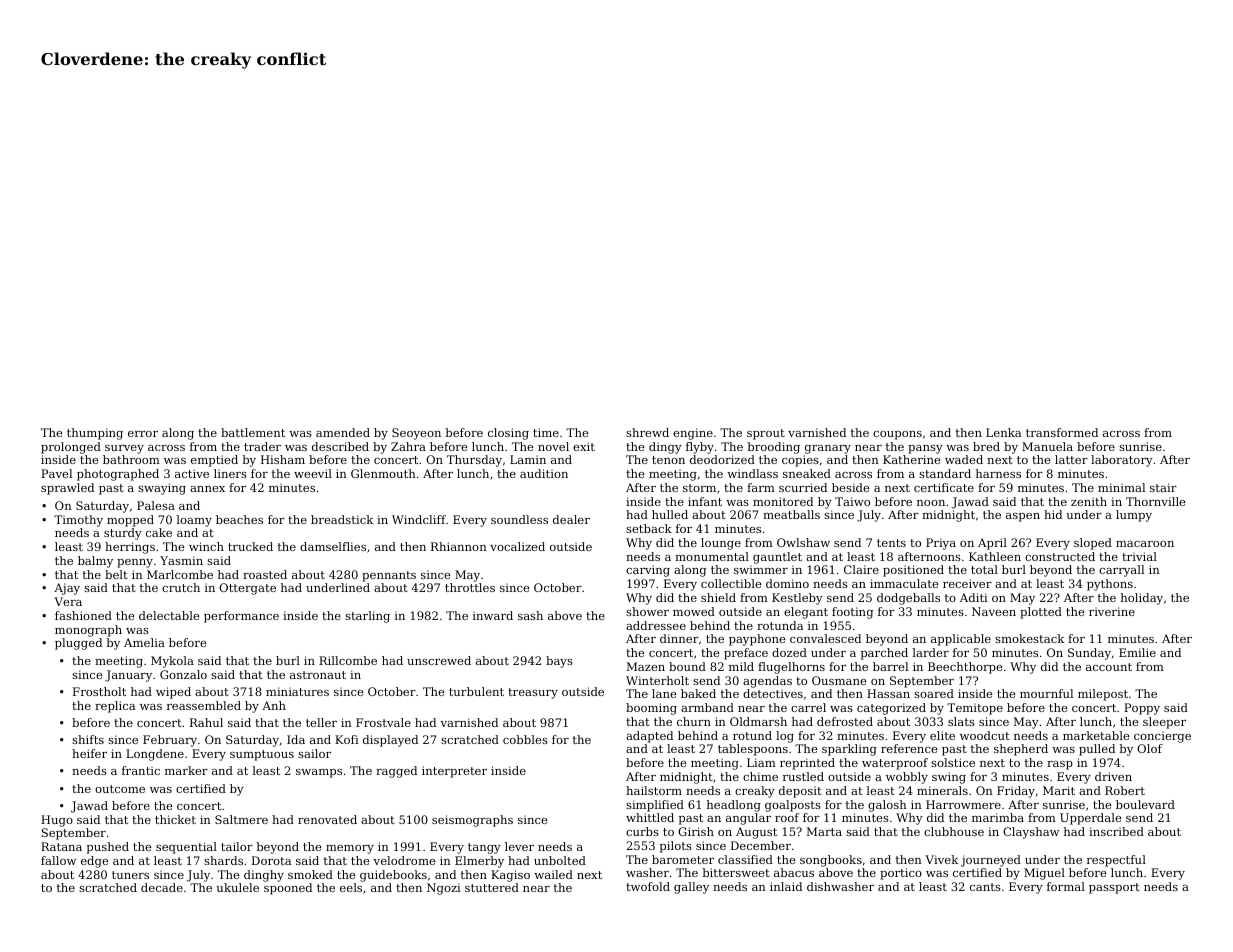 The width and height of the image is (1233, 952). Describe the element at coordinates (493, 615) in the image. I see `inward` at that location.
